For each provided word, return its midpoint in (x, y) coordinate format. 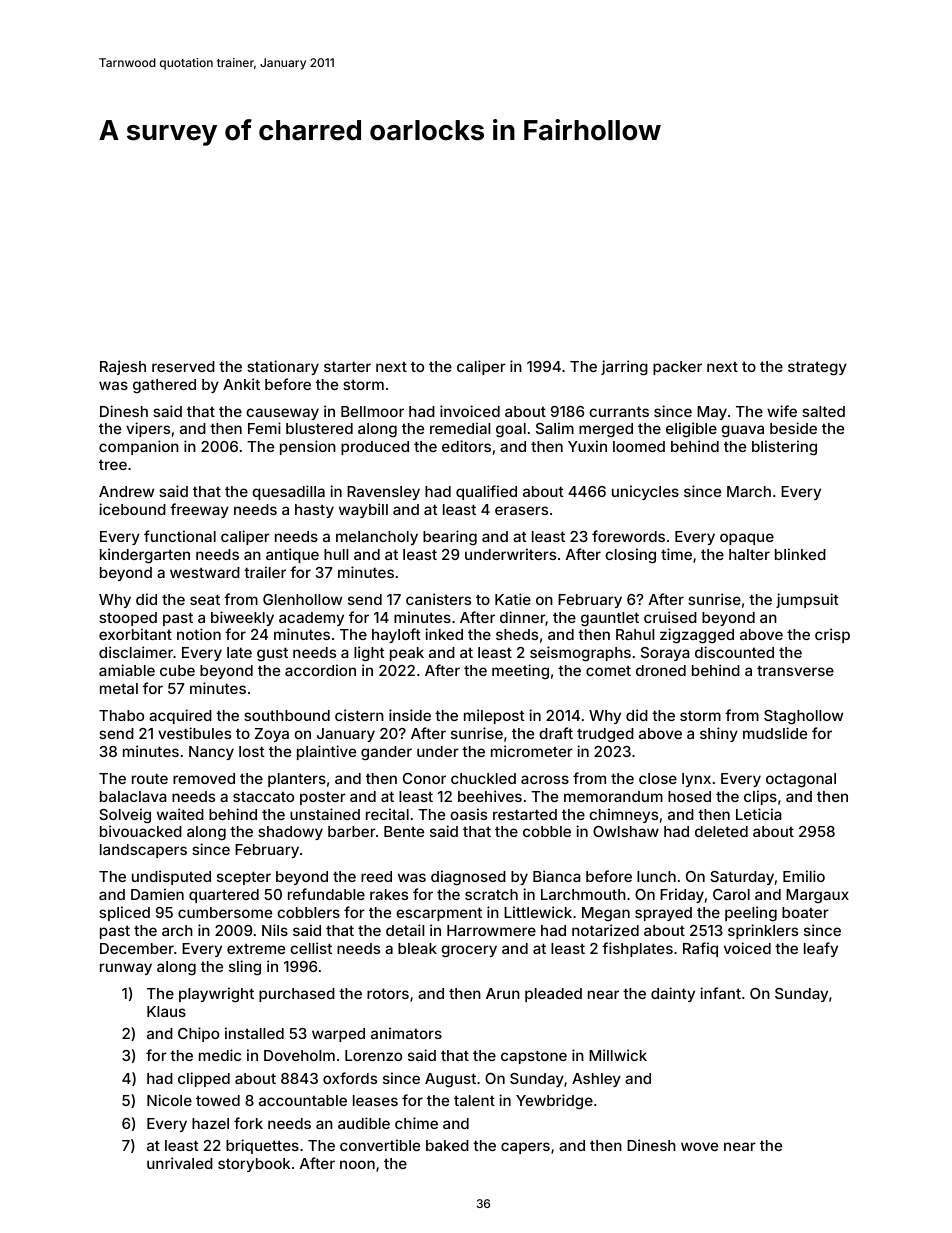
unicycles (645, 492)
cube (177, 670)
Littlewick (538, 912)
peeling (751, 913)
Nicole (169, 1100)
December (137, 948)
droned (661, 670)
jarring (624, 368)
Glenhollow (302, 599)
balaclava (133, 796)
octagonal (801, 780)
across (545, 779)
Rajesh (123, 367)
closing (630, 556)
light (369, 654)
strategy (817, 368)
